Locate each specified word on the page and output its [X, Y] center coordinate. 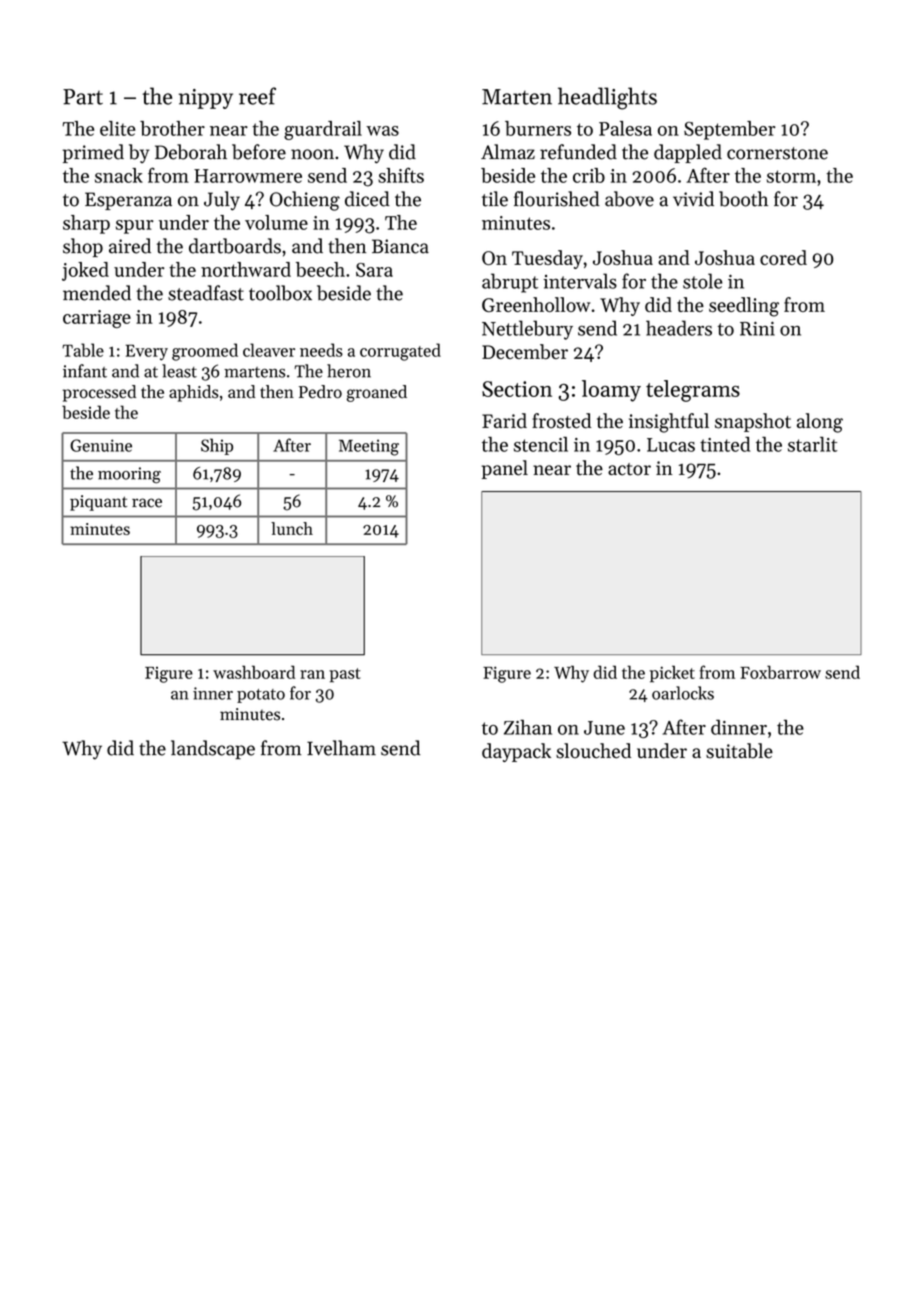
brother [172, 128]
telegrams [693, 391]
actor [629, 469]
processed [99, 393]
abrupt [510, 283]
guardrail [323, 130]
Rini [757, 328]
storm [791, 176]
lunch [292, 528]
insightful [669, 423]
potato [261, 696]
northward [246, 269]
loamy [611, 391]
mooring [129, 475]
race [147, 503]
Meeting [369, 447]
